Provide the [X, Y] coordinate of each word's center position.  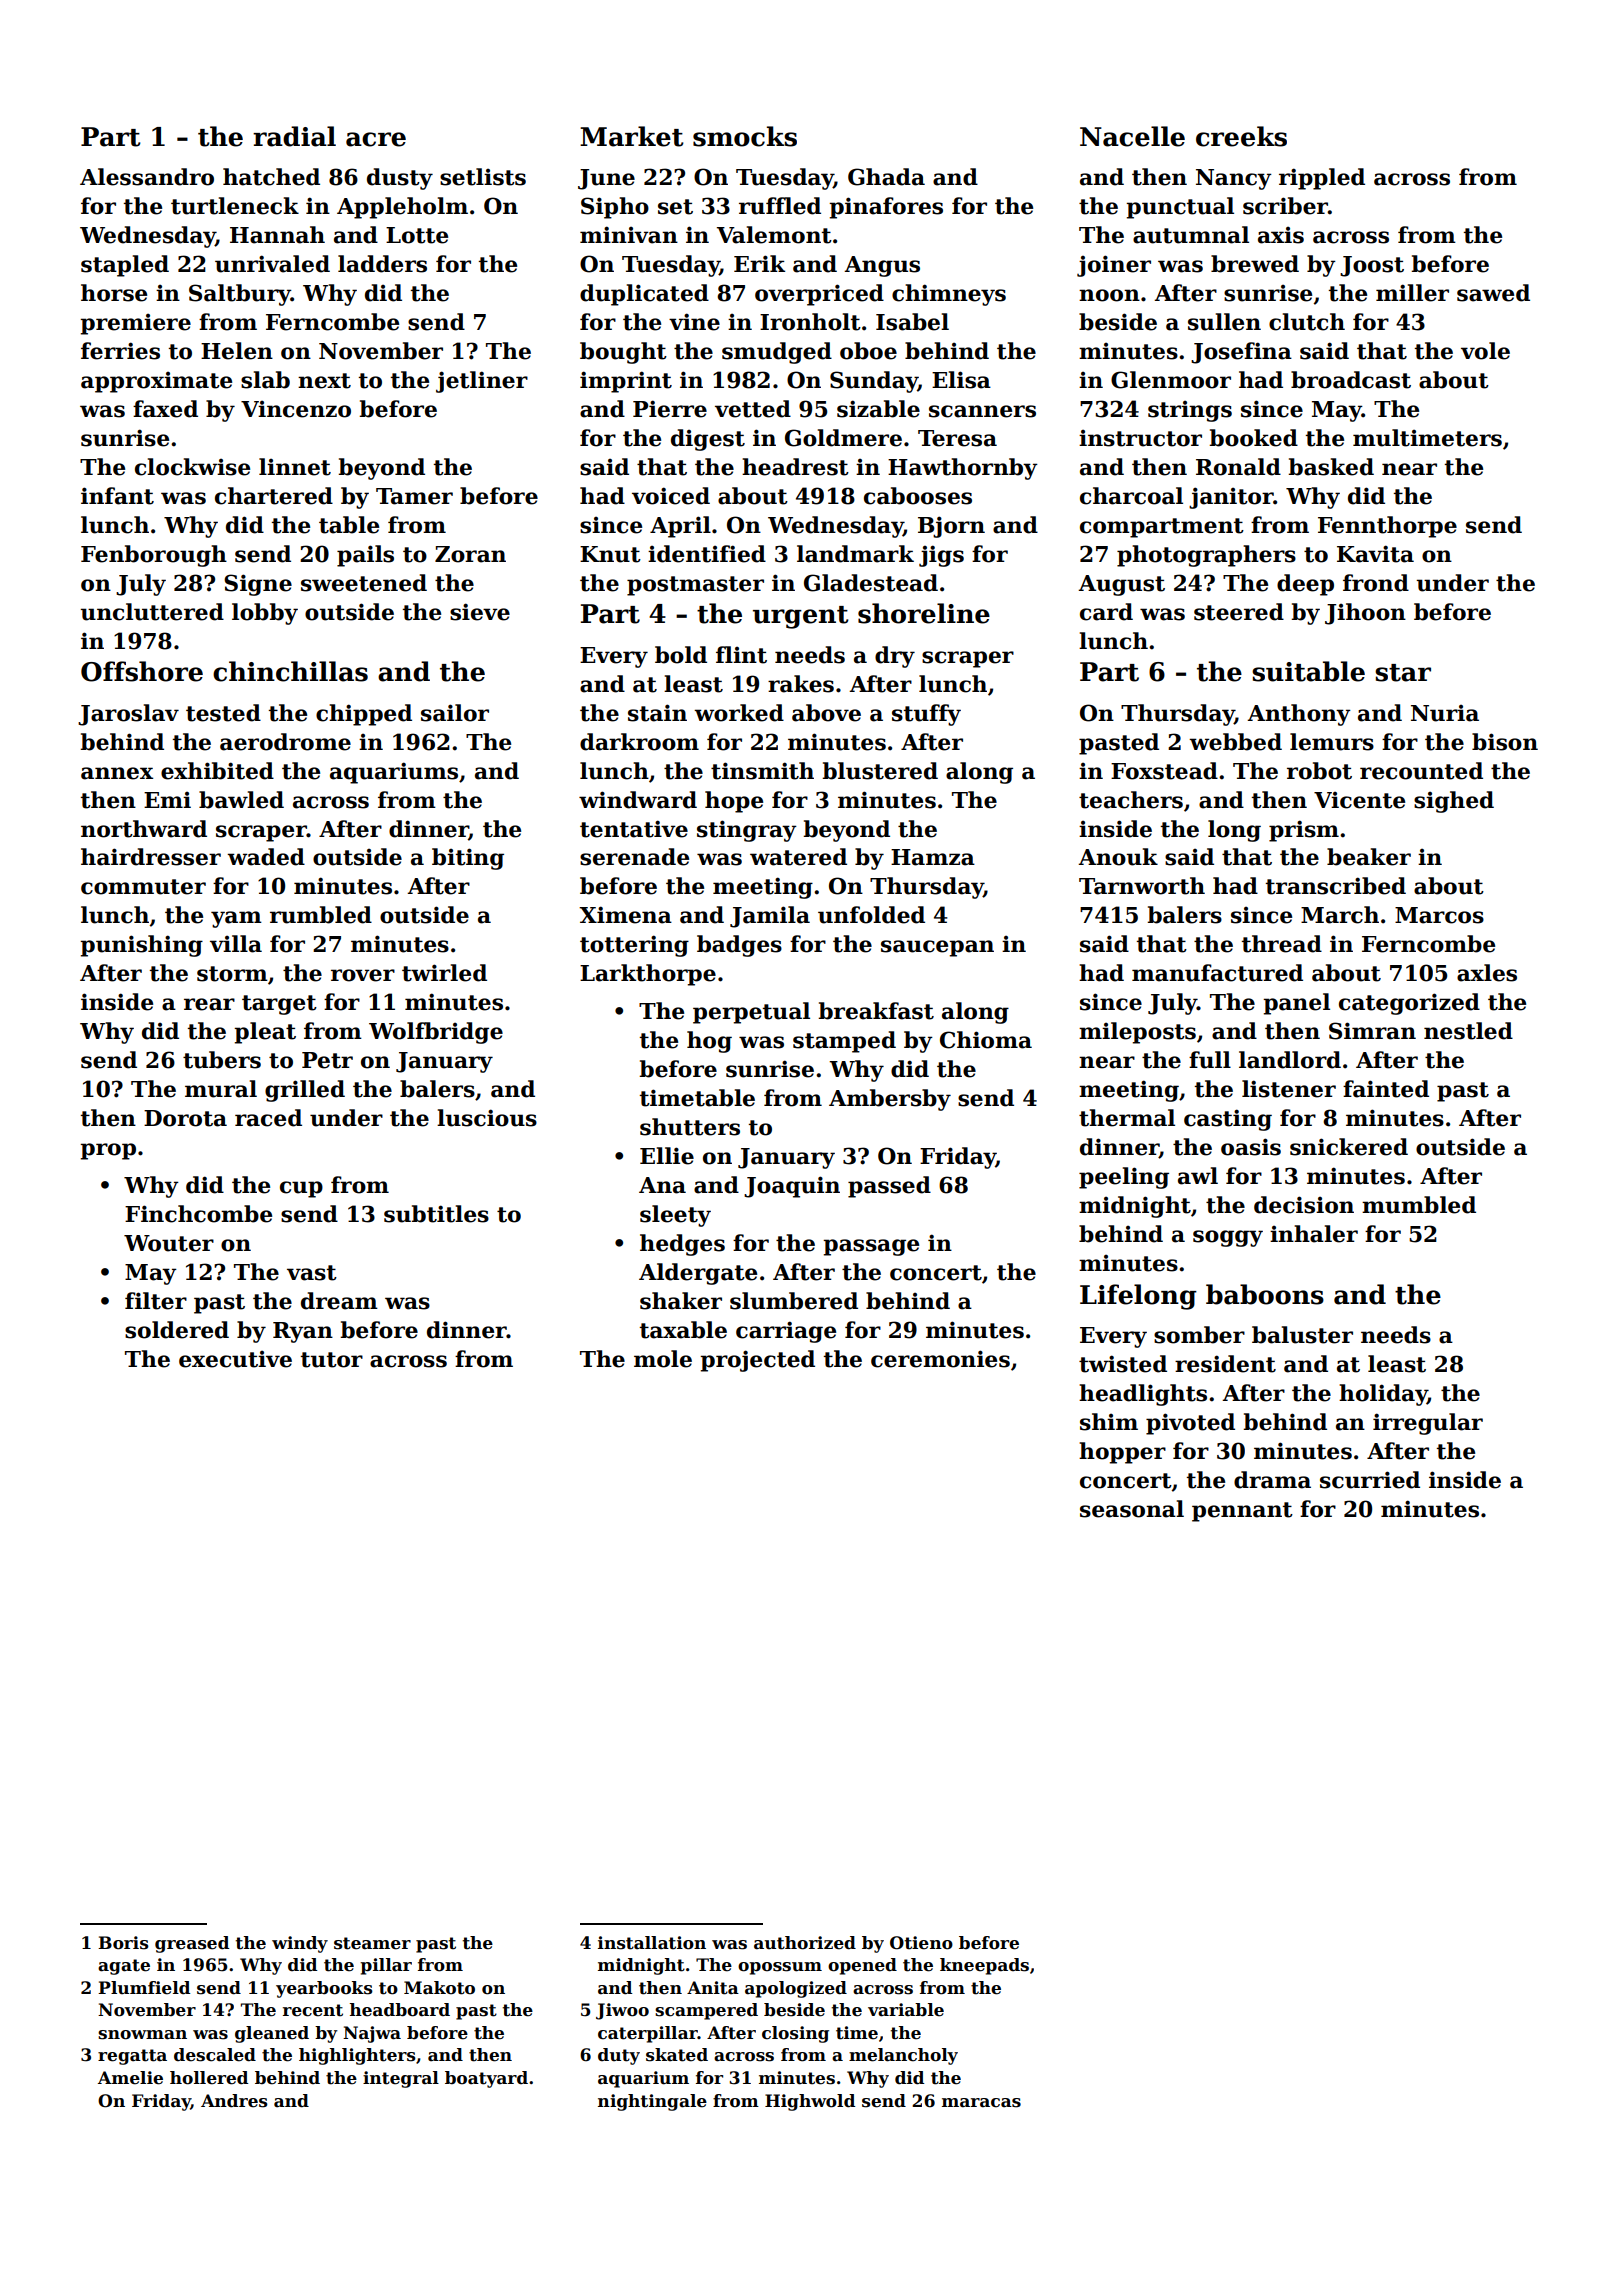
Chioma [986, 1040]
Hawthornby [963, 469]
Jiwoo [622, 2011]
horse [114, 293]
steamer [372, 1943]
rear [209, 1004]
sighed [1454, 802]
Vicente [1359, 800]
